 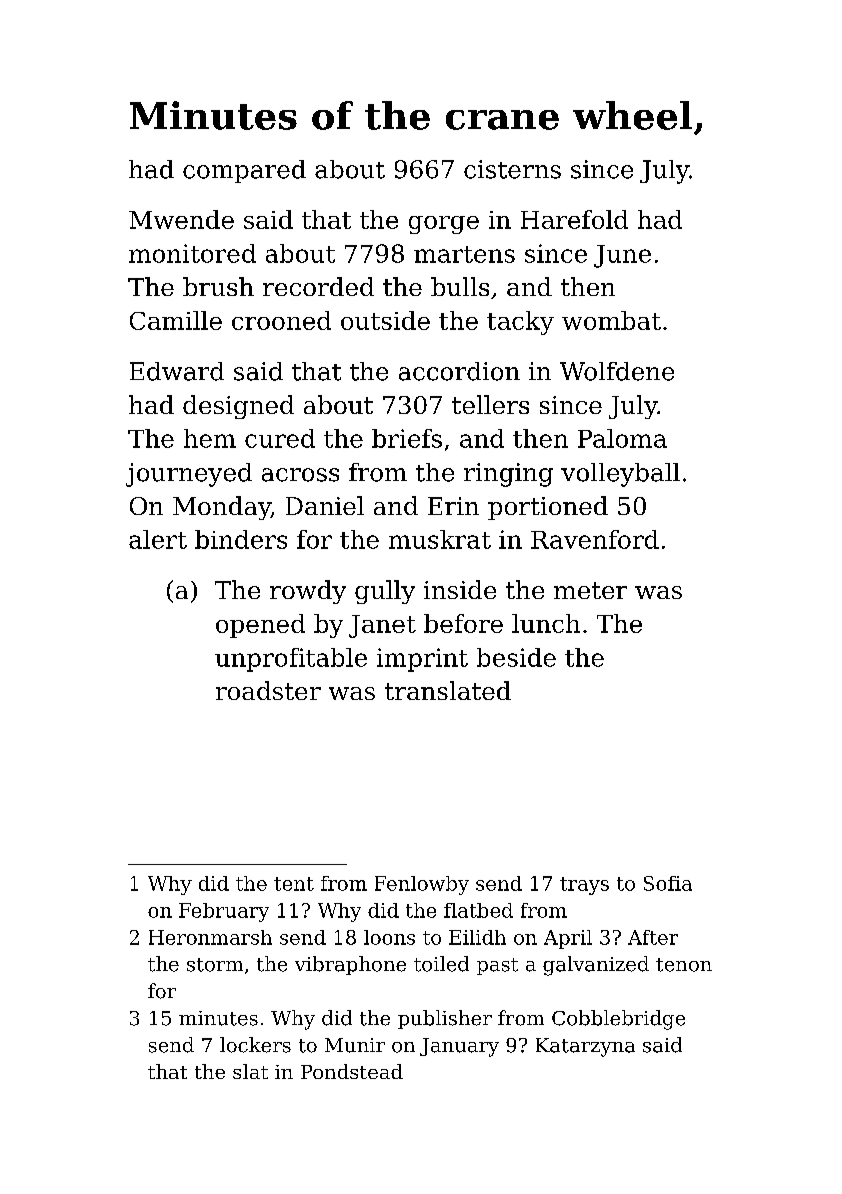 What do you see at coordinates (215, 965) in the screenshot?
I see `storm` at bounding box center [215, 965].
